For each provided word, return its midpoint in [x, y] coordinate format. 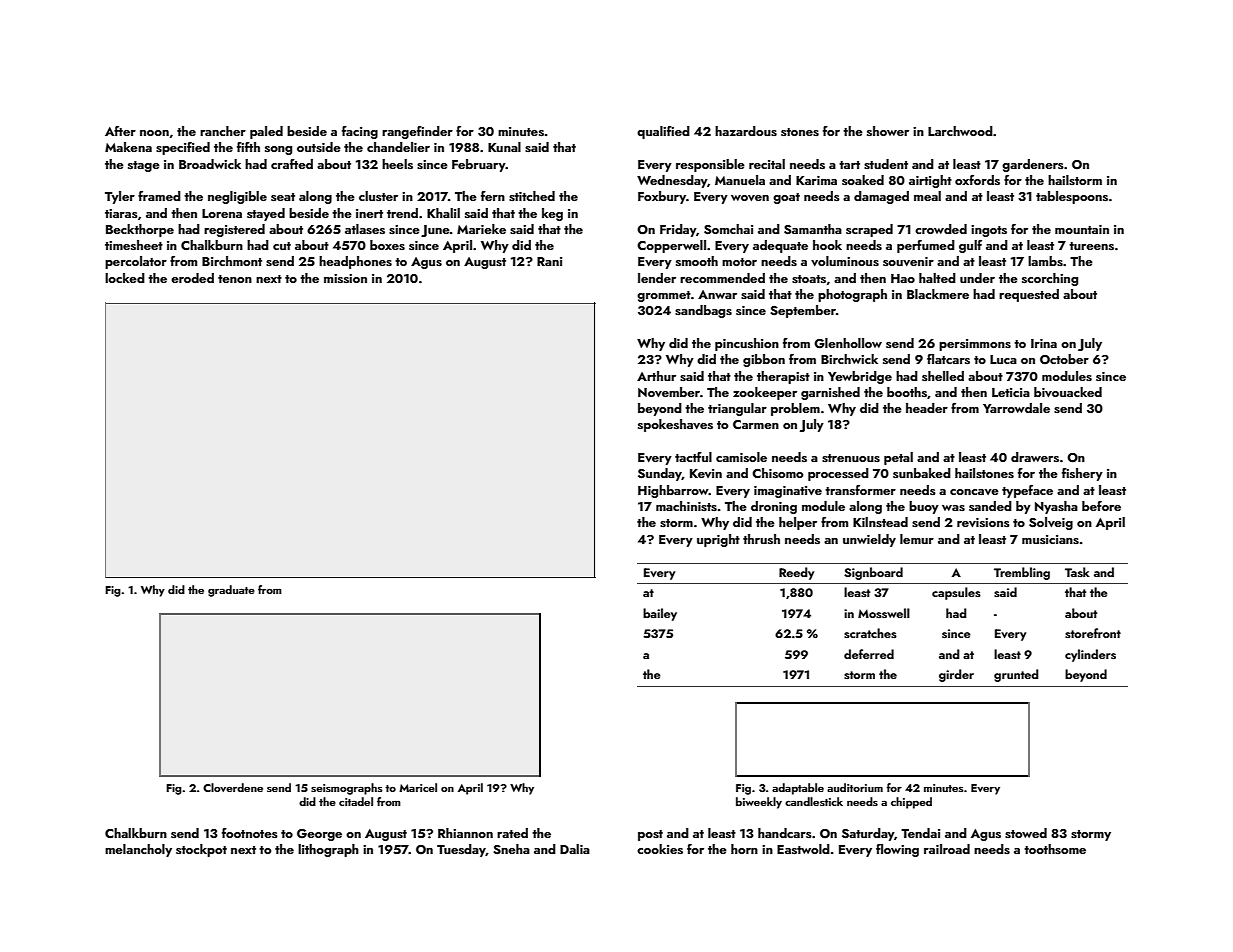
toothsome [1055, 849]
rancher [223, 131]
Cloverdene [233, 787]
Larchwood [960, 131]
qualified [663, 132]
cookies [660, 849]
